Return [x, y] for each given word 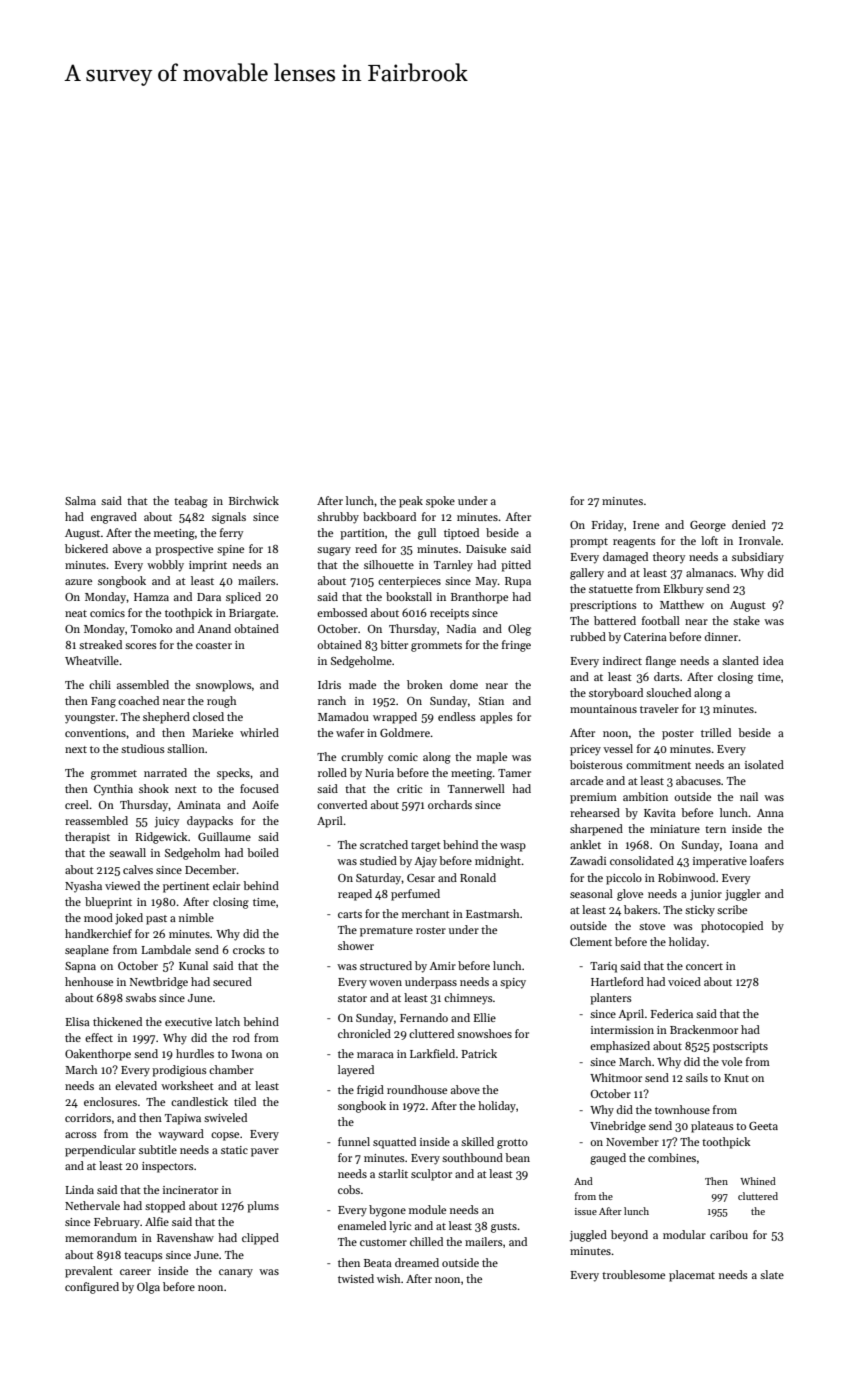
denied [749, 524]
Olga [148, 1288]
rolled [332, 772]
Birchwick [254, 500]
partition [362, 534]
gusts [504, 1228]
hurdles [195, 1053]
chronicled [364, 1033]
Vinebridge [618, 1127]
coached [138, 700]
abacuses [698, 780]
